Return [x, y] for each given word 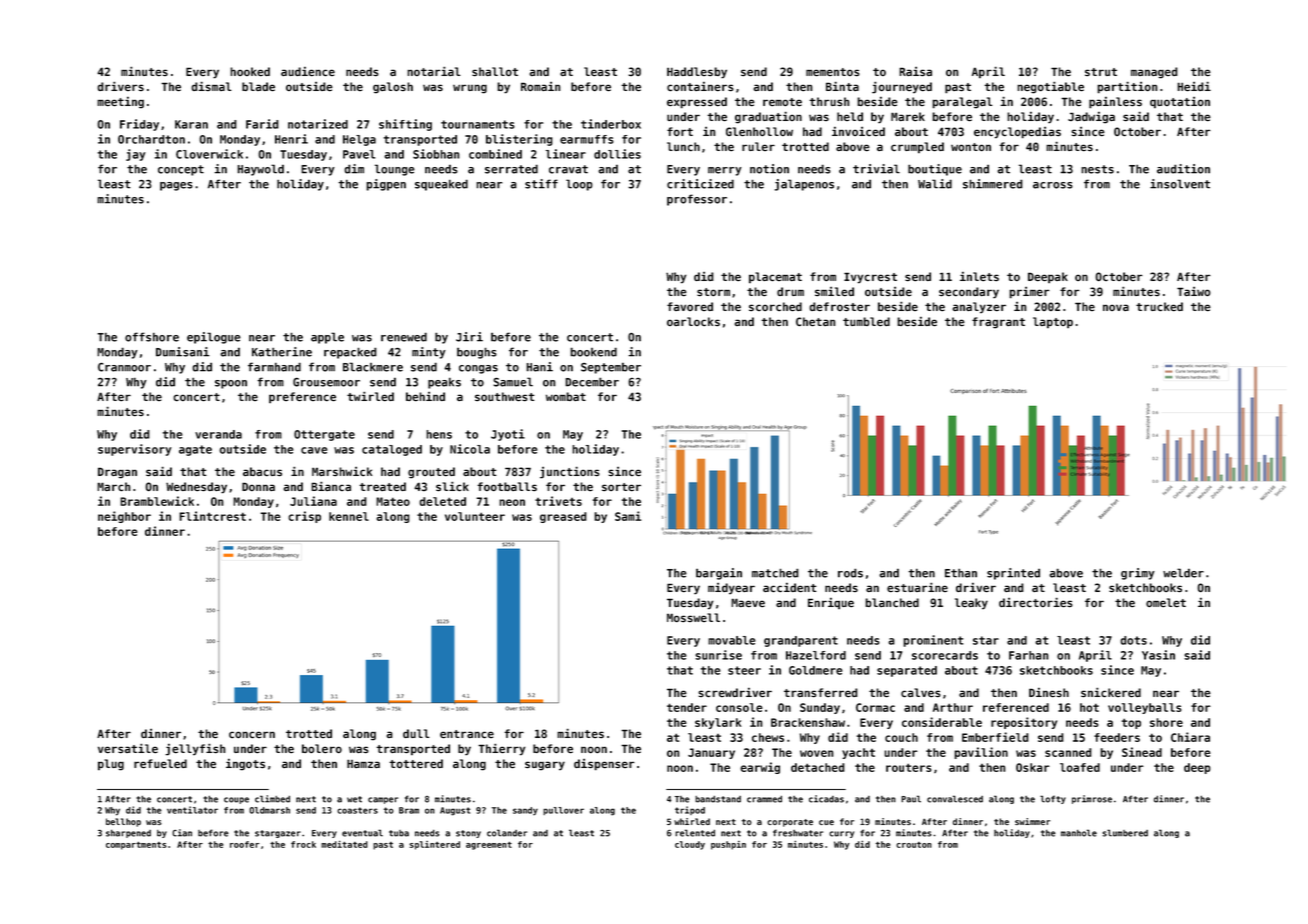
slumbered [1125, 833]
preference [302, 398]
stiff [541, 184]
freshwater [798, 833]
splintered [434, 845]
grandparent [801, 641]
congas [478, 369]
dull [416, 733]
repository [1024, 723]
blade [258, 87]
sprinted [1013, 574]
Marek [908, 117]
